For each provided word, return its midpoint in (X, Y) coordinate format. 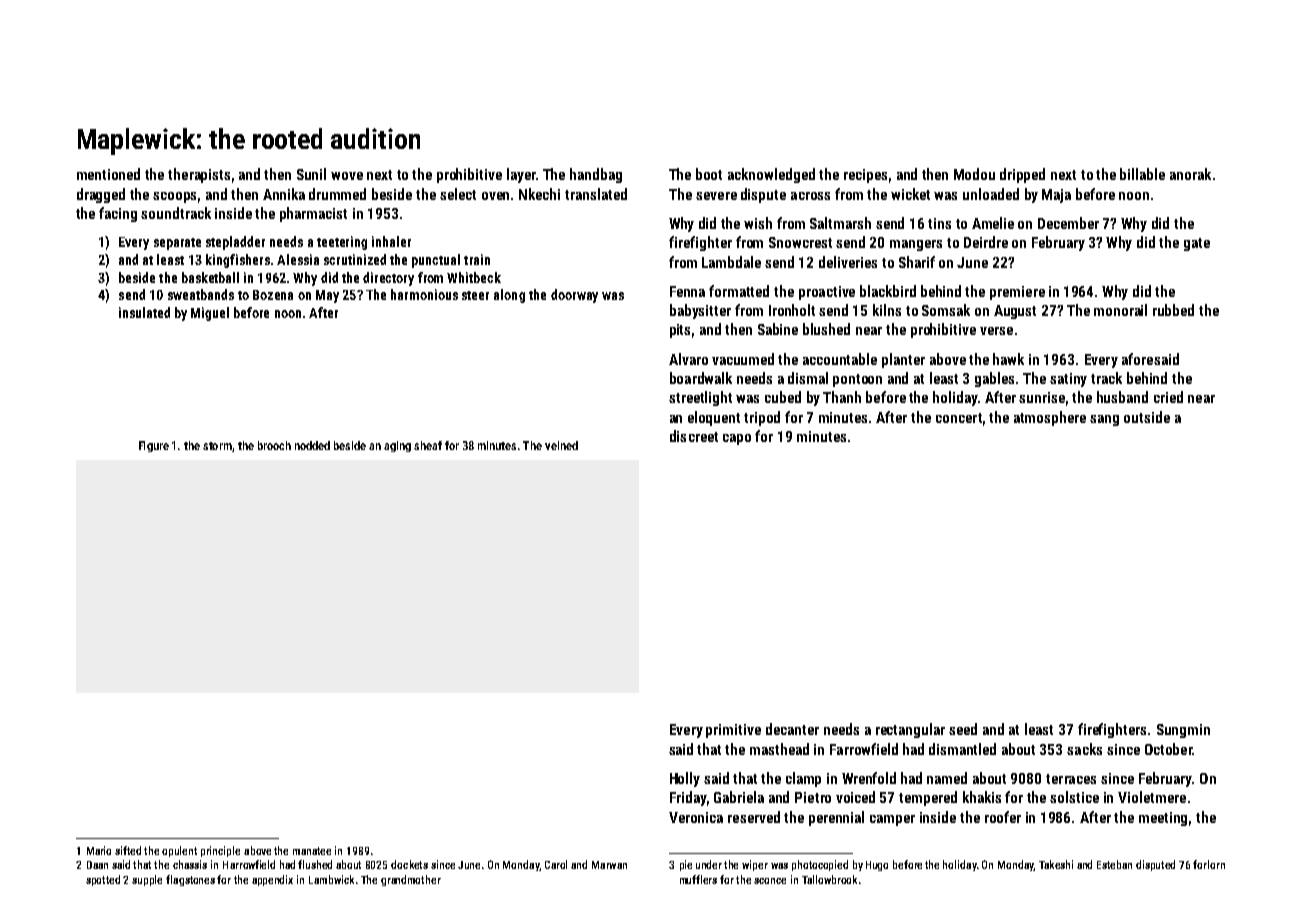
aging (397, 446)
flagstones (190, 880)
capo (737, 439)
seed (963, 729)
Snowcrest (800, 242)
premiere (1017, 293)
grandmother (411, 880)
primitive (733, 731)
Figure (154, 446)
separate (177, 244)
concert (959, 418)
